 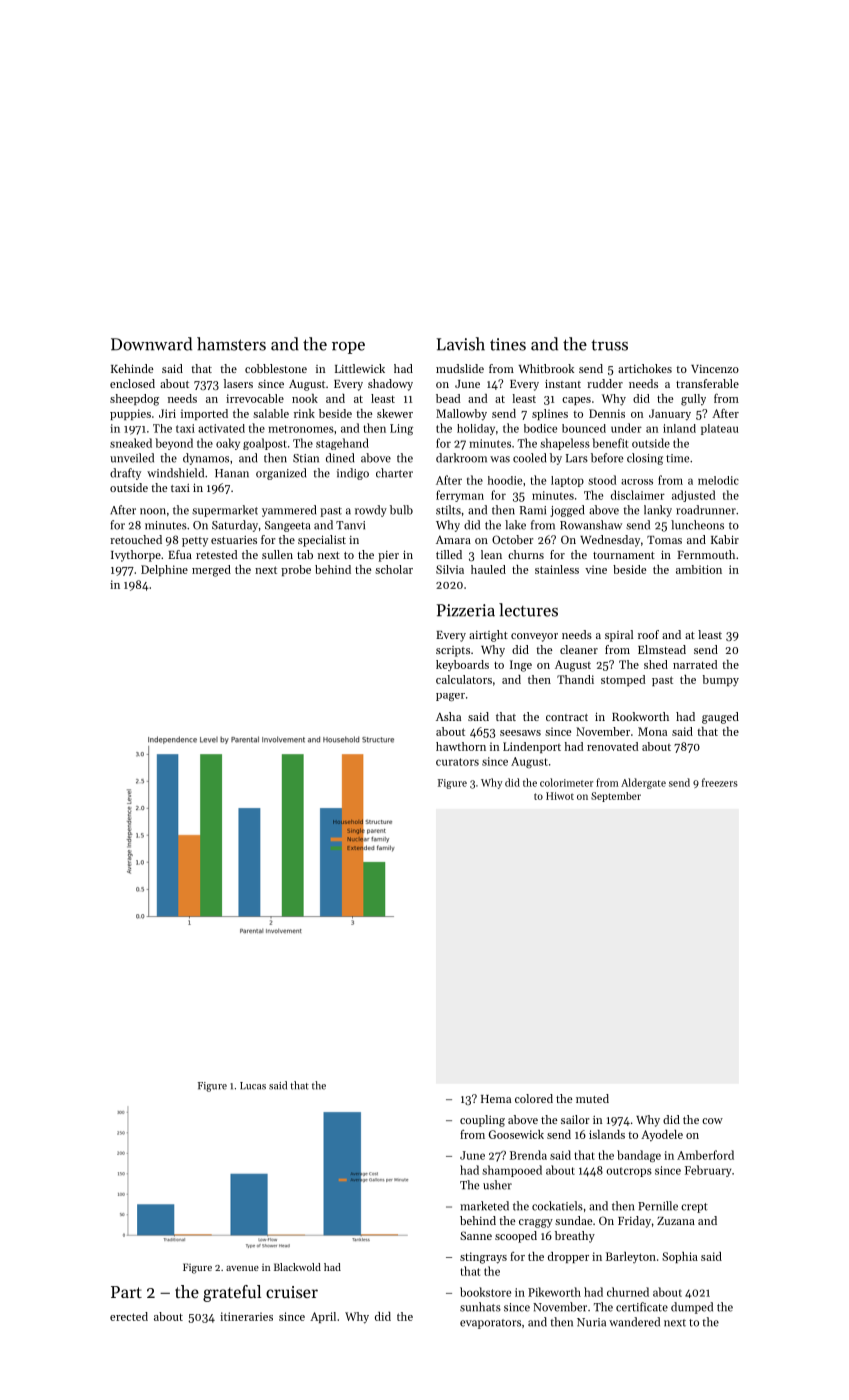 I want to click on Lucas, so click(x=253, y=1086).
